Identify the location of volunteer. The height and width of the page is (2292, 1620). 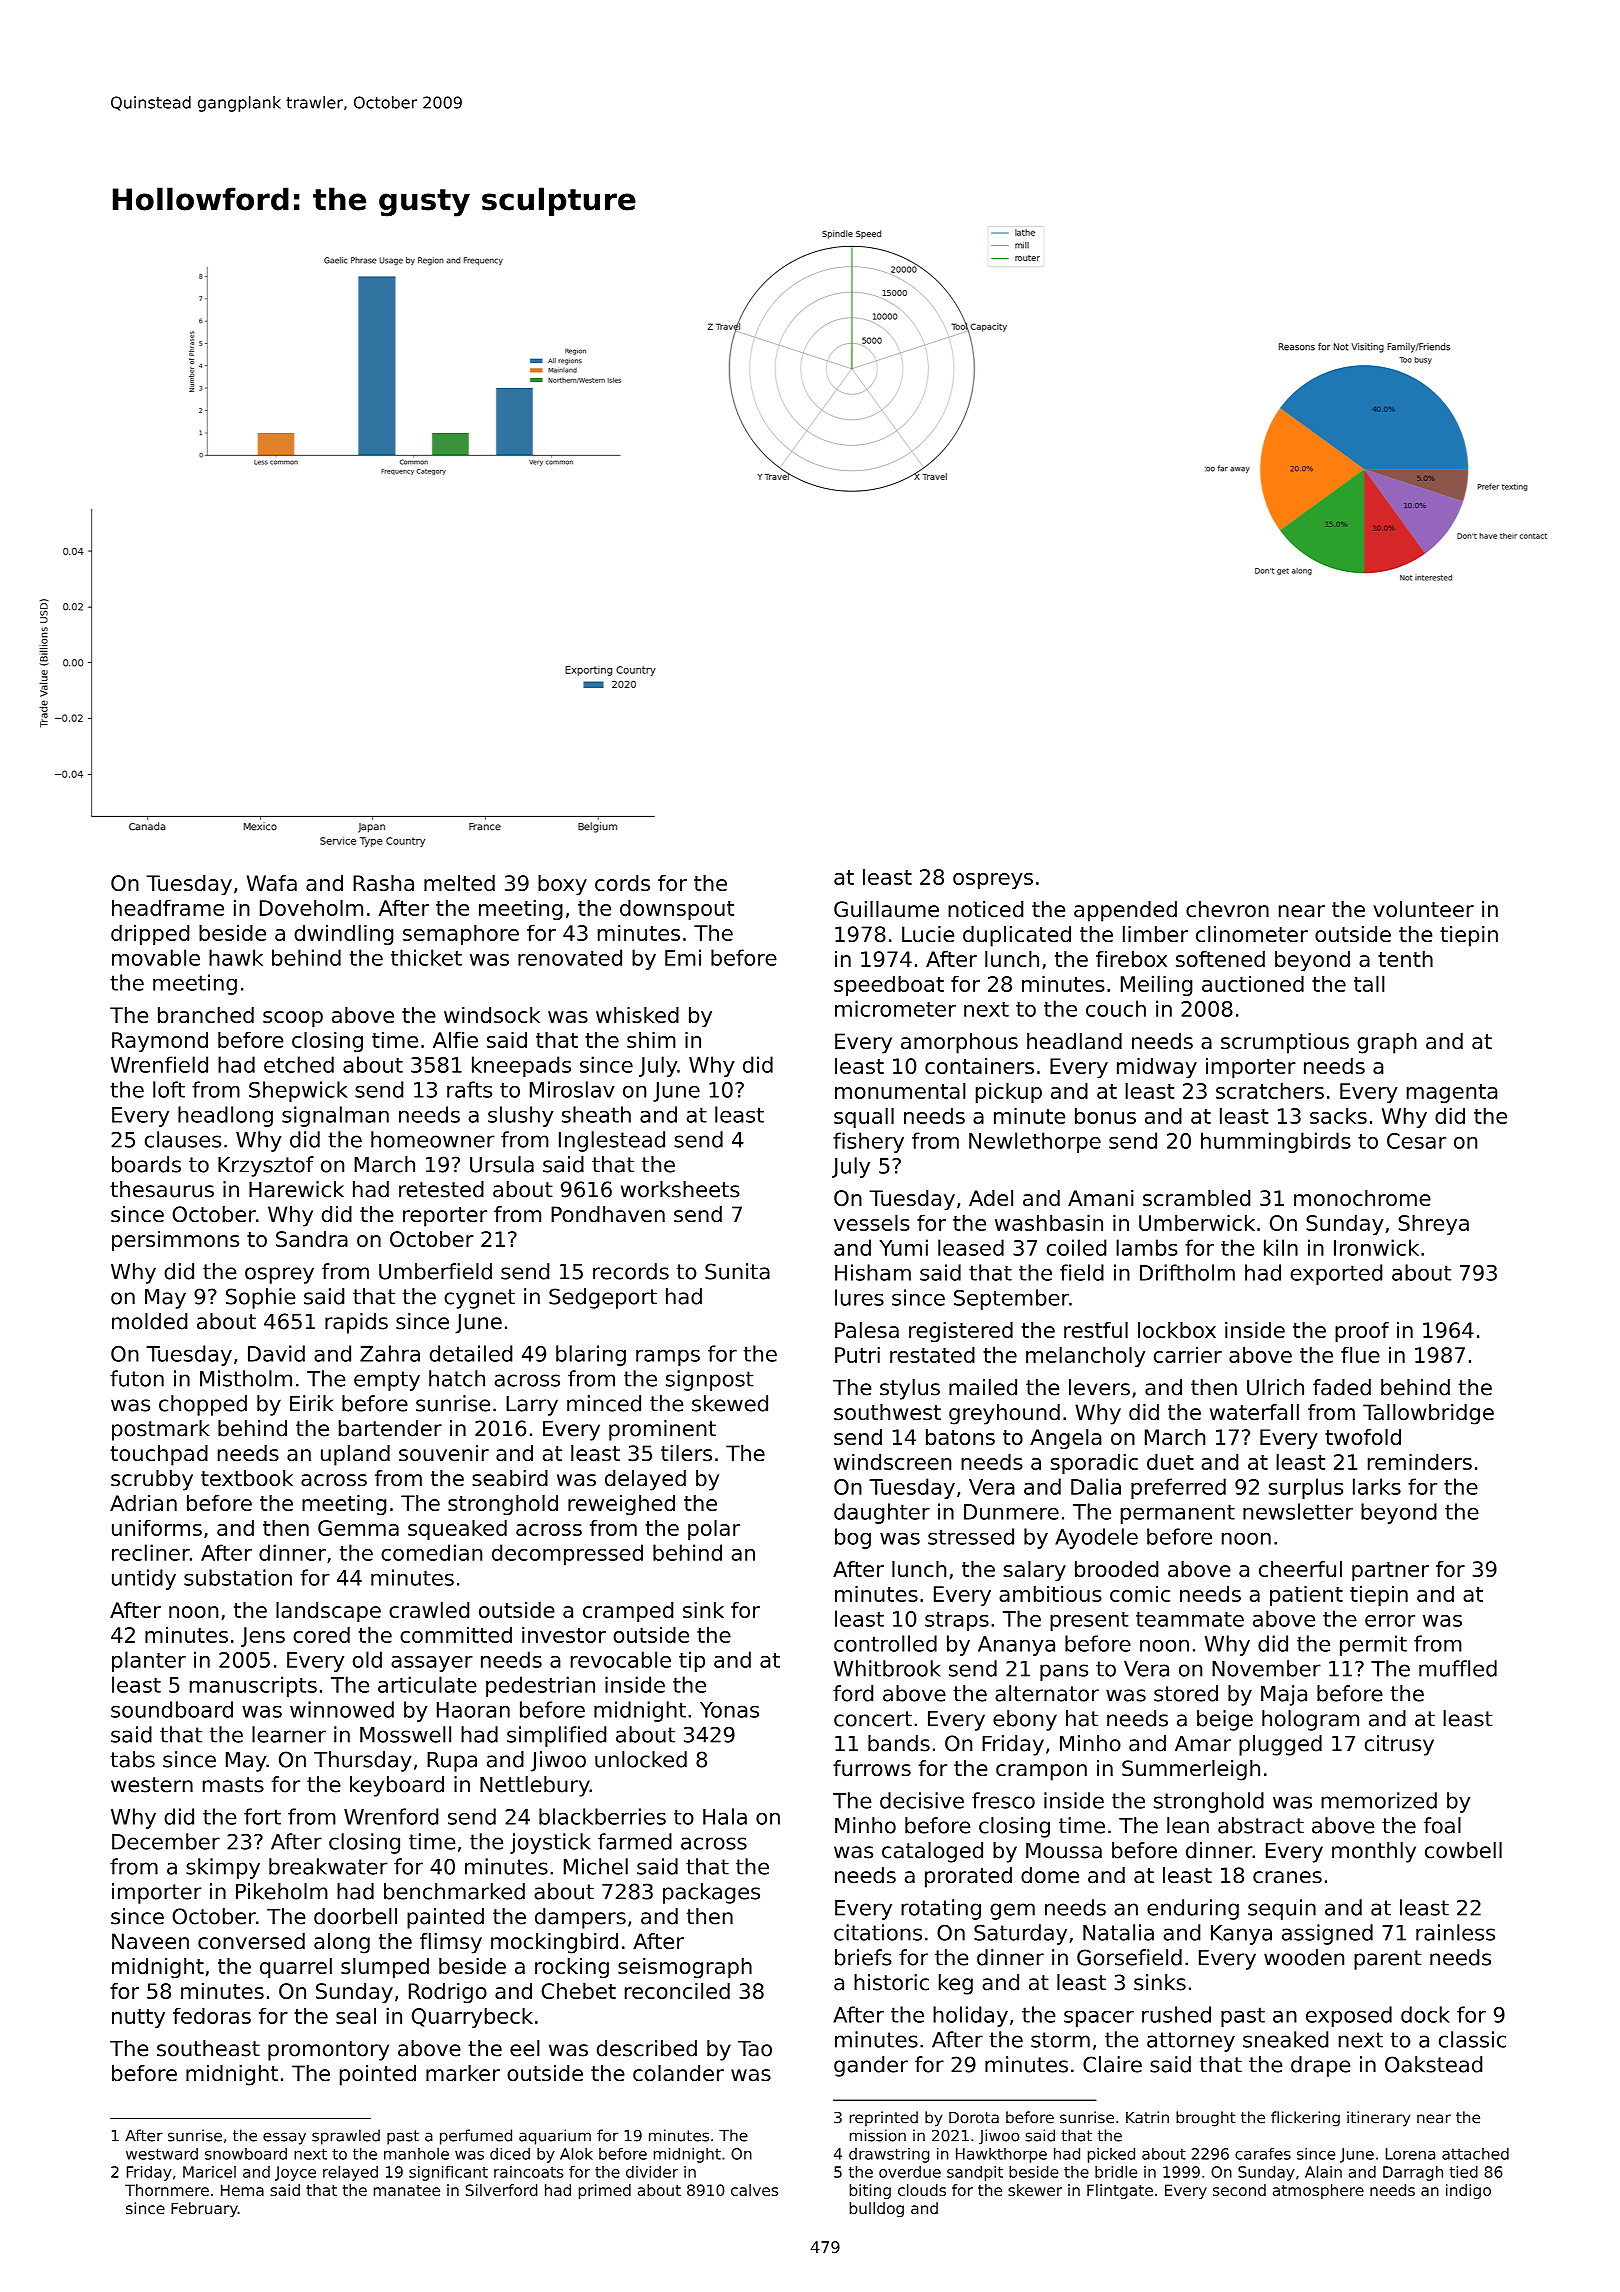
(1423, 909).
